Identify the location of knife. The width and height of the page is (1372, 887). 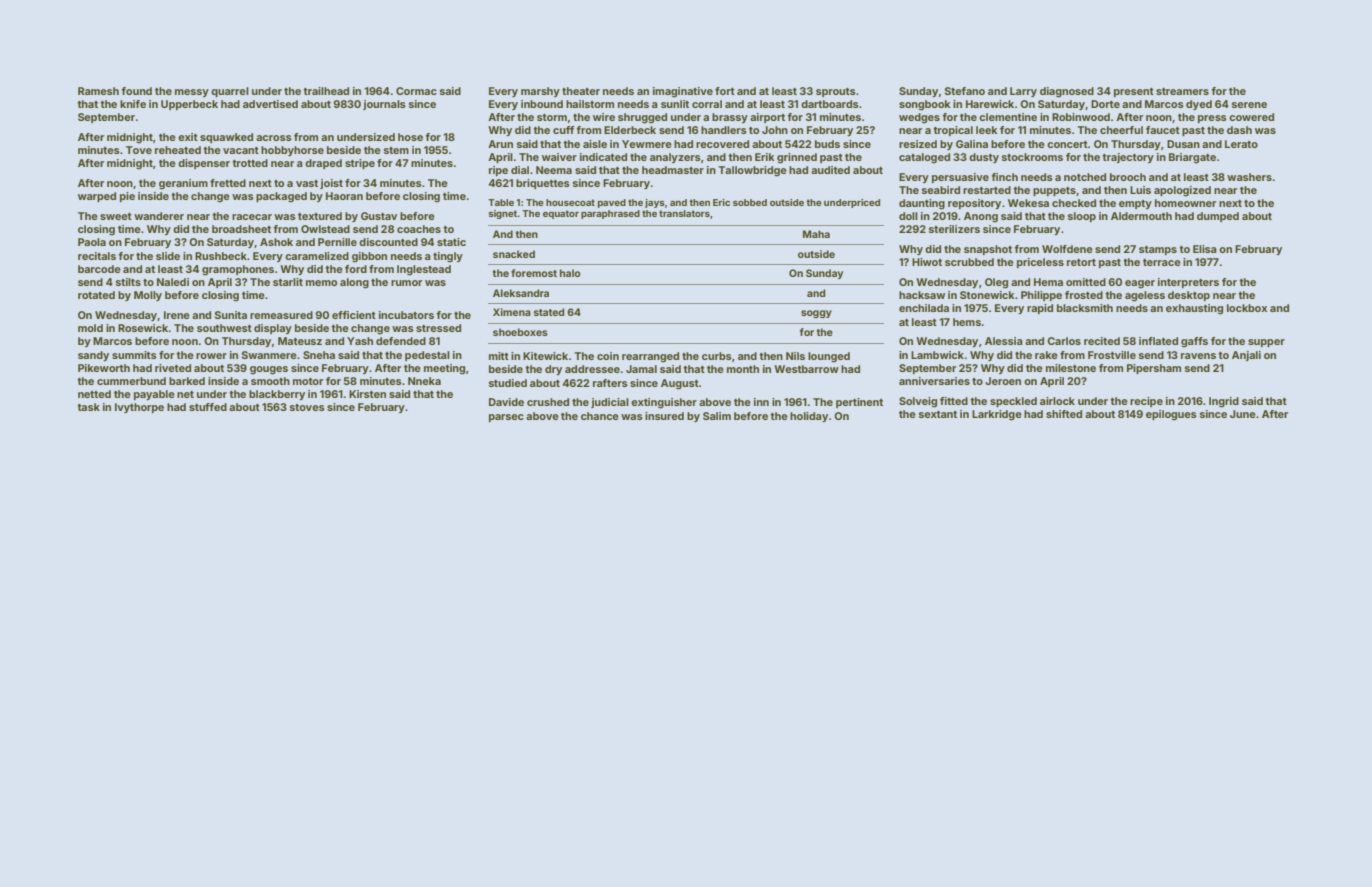
(133, 104).
